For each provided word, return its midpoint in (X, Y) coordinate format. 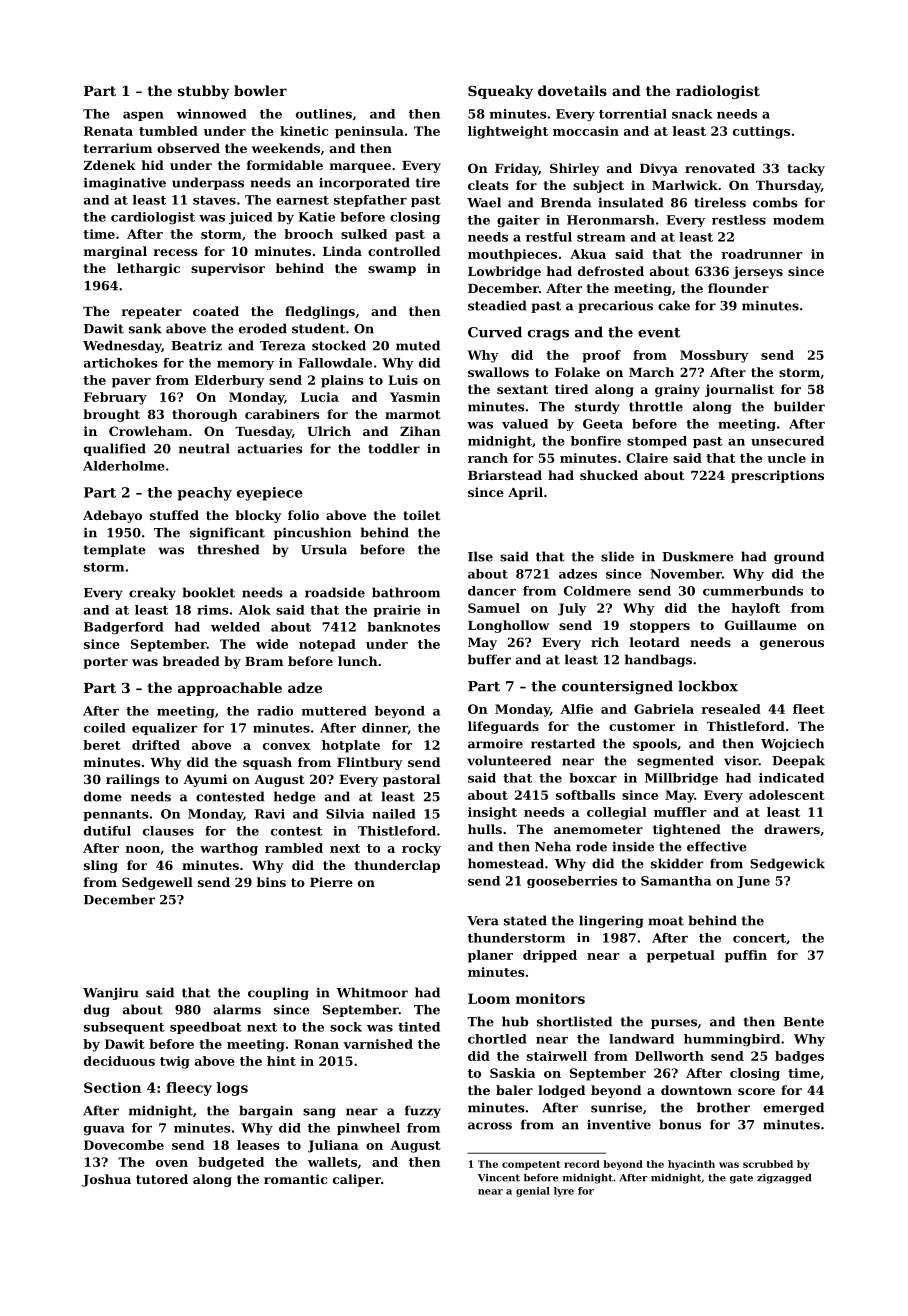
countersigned (617, 687)
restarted (563, 743)
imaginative (125, 183)
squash (267, 763)
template (115, 550)
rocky (421, 849)
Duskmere (698, 556)
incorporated (364, 183)
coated (216, 311)
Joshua (106, 1180)
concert (759, 938)
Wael (484, 202)
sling (101, 866)
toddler (394, 448)
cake (674, 305)
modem (798, 220)
